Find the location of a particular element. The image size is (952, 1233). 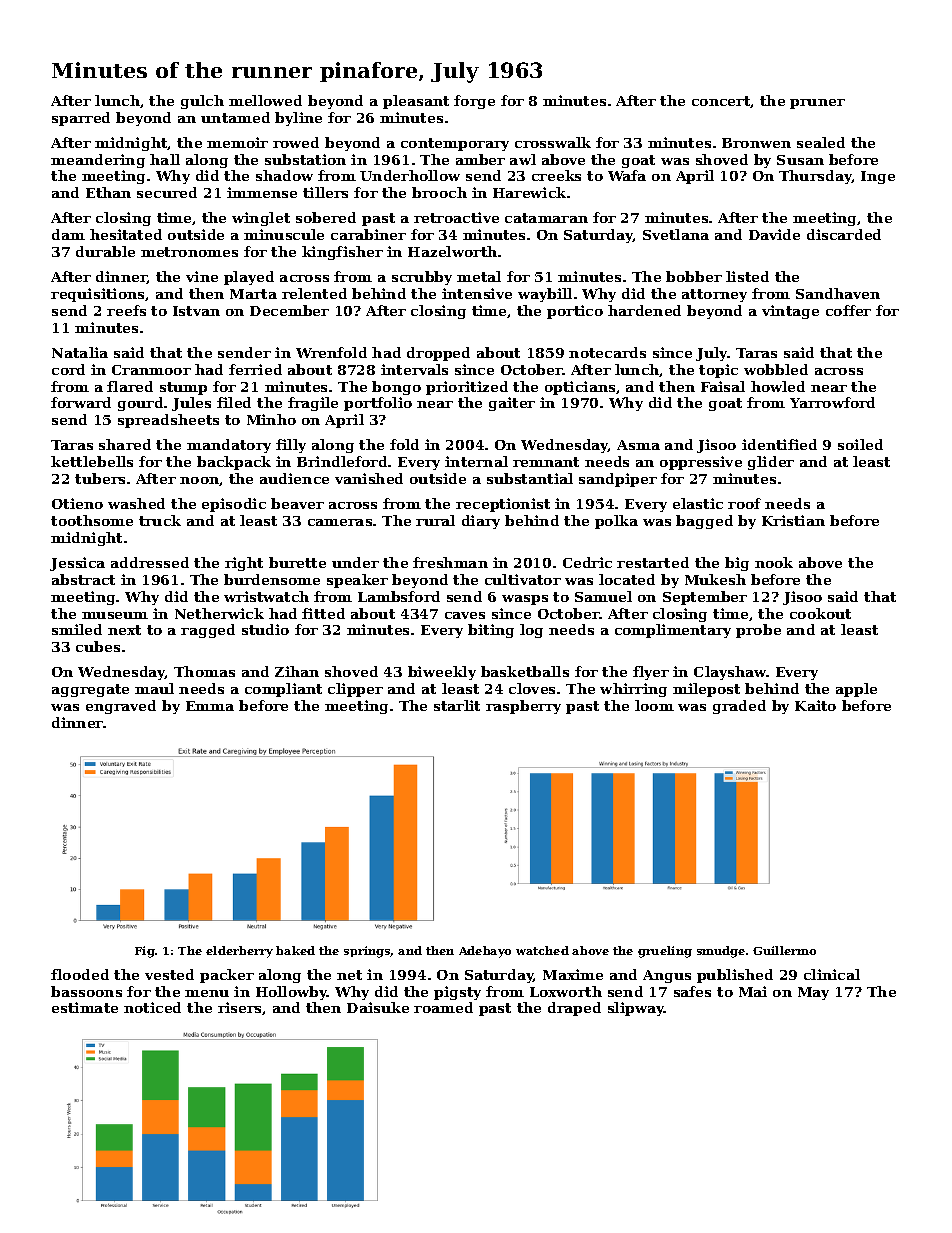

engraved is located at coordinates (121, 707).
